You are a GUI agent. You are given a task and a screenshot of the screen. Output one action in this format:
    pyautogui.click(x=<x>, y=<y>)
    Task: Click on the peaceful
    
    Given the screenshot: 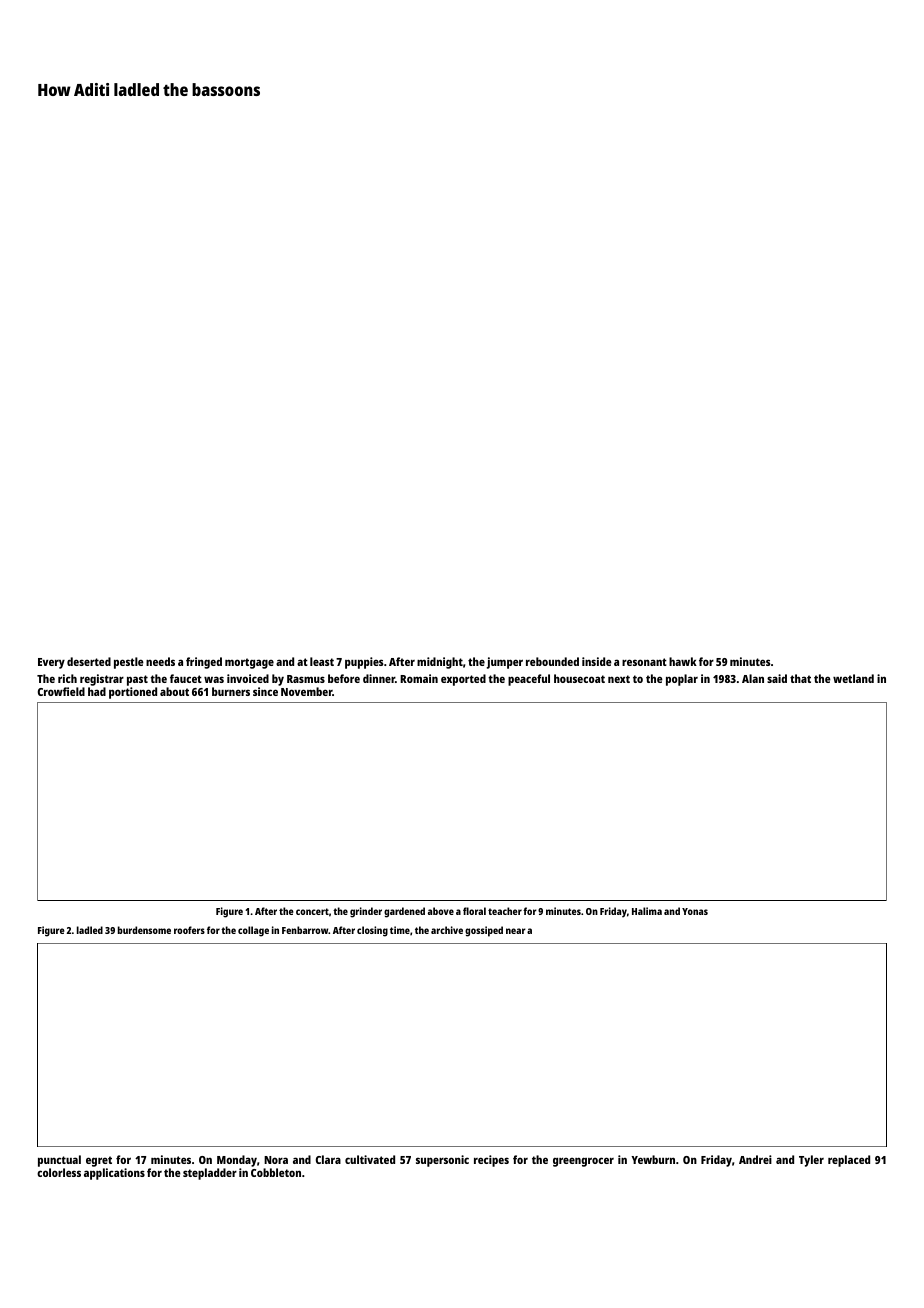 What is the action you would take?
    pyautogui.click(x=529, y=680)
